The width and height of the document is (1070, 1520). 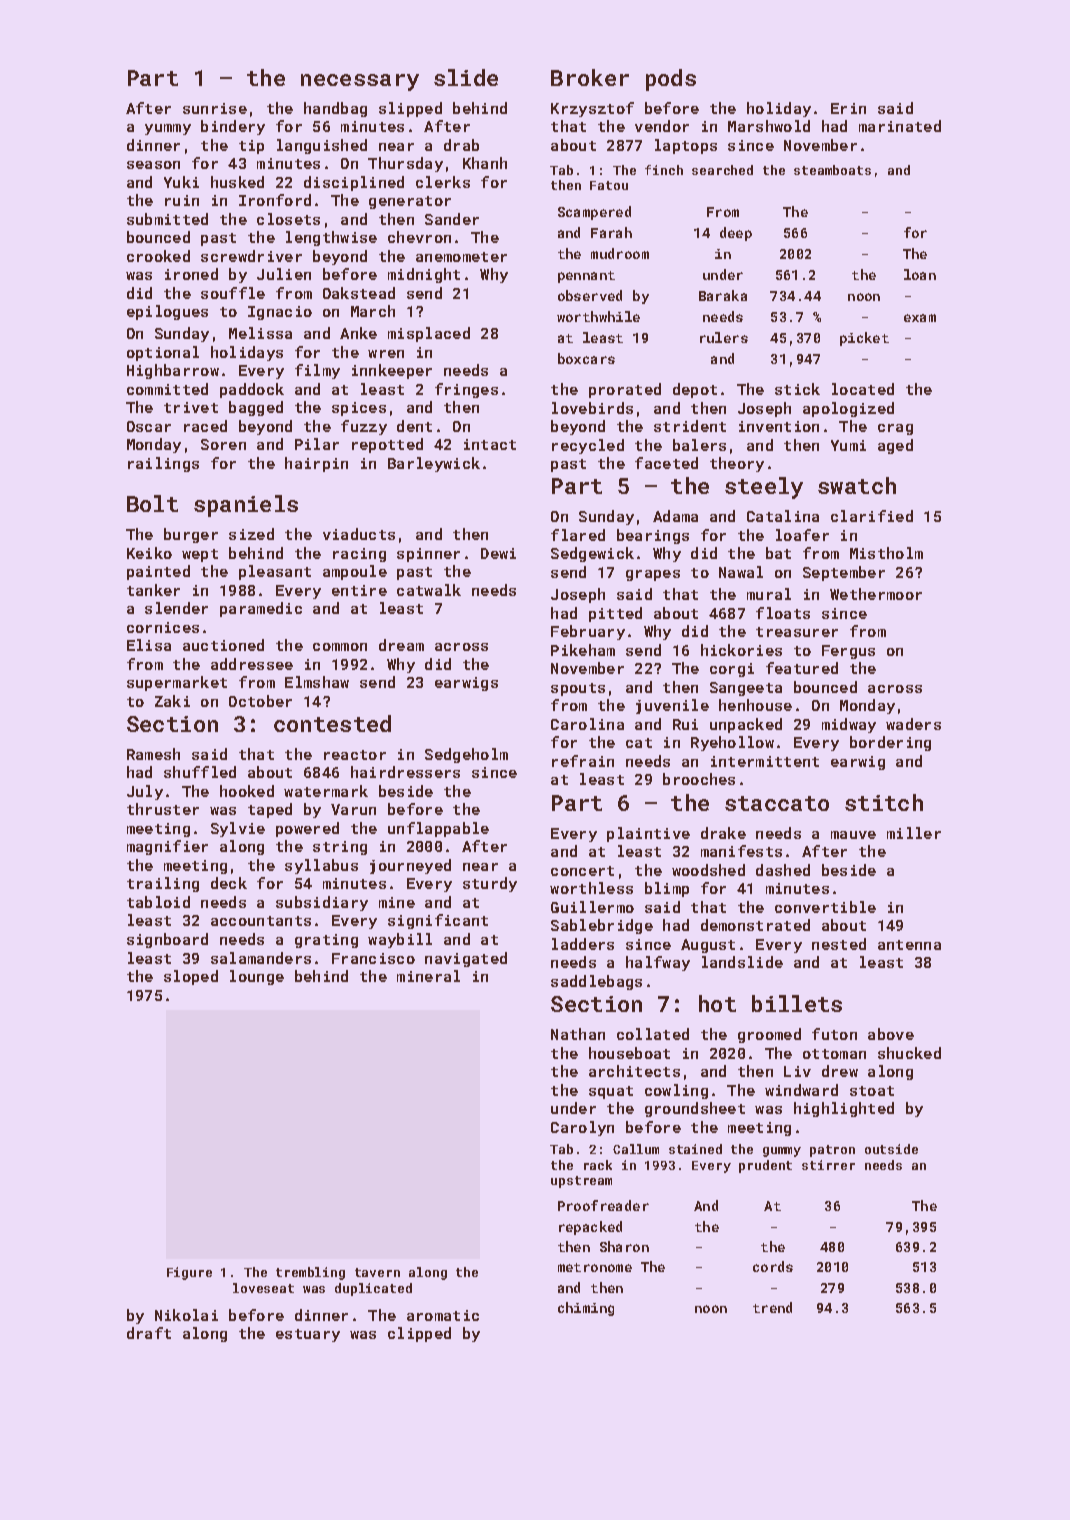 I want to click on spaniels, so click(x=246, y=506).
